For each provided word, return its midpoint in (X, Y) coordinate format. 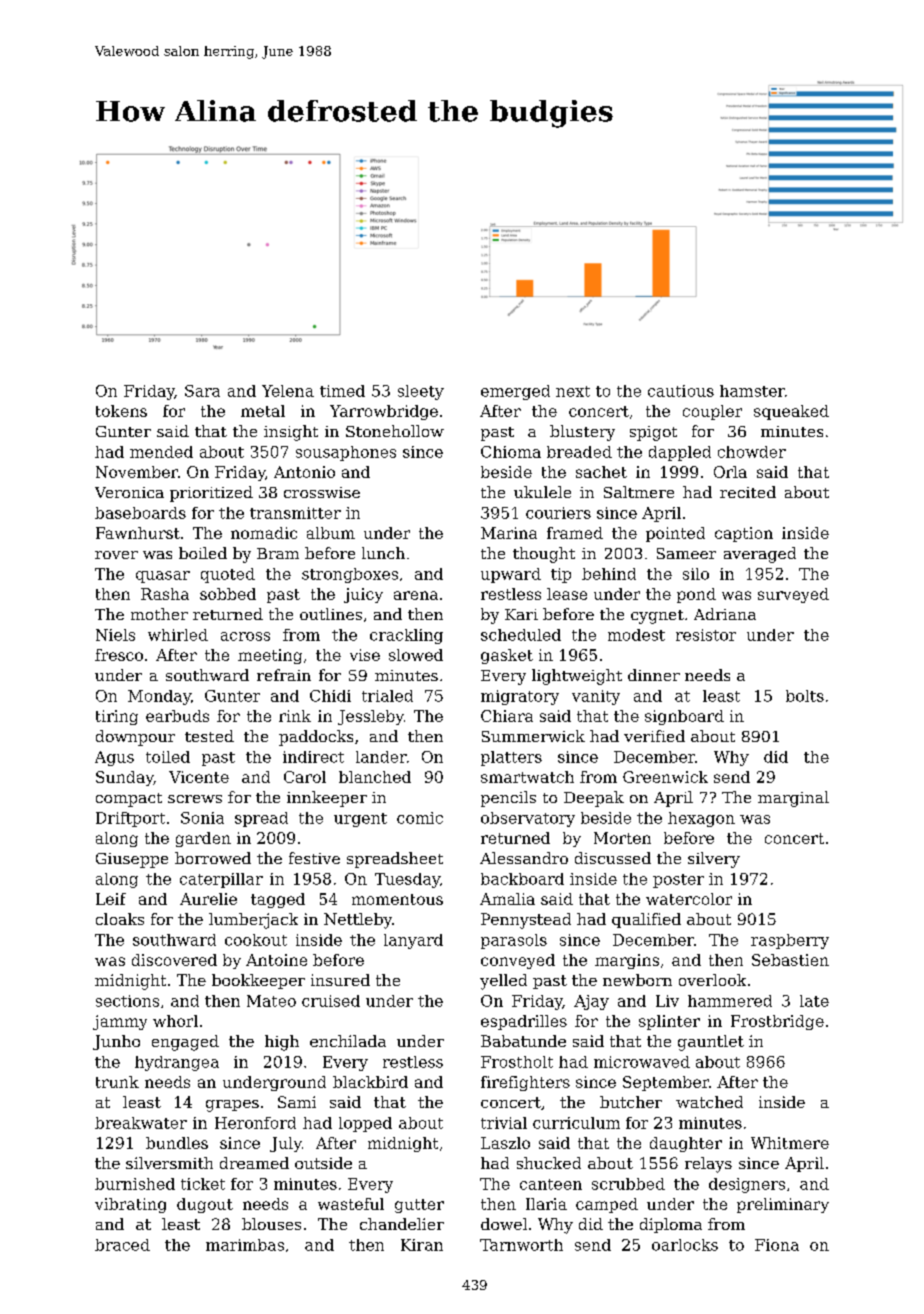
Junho (116, 1042)
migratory (520, 697)
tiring (117, 717)
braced (122, 1245)
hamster (752, 391)
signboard (684, 717)
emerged (515, 392)
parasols (514, 941)
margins (627, 961)
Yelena (288, 391)
